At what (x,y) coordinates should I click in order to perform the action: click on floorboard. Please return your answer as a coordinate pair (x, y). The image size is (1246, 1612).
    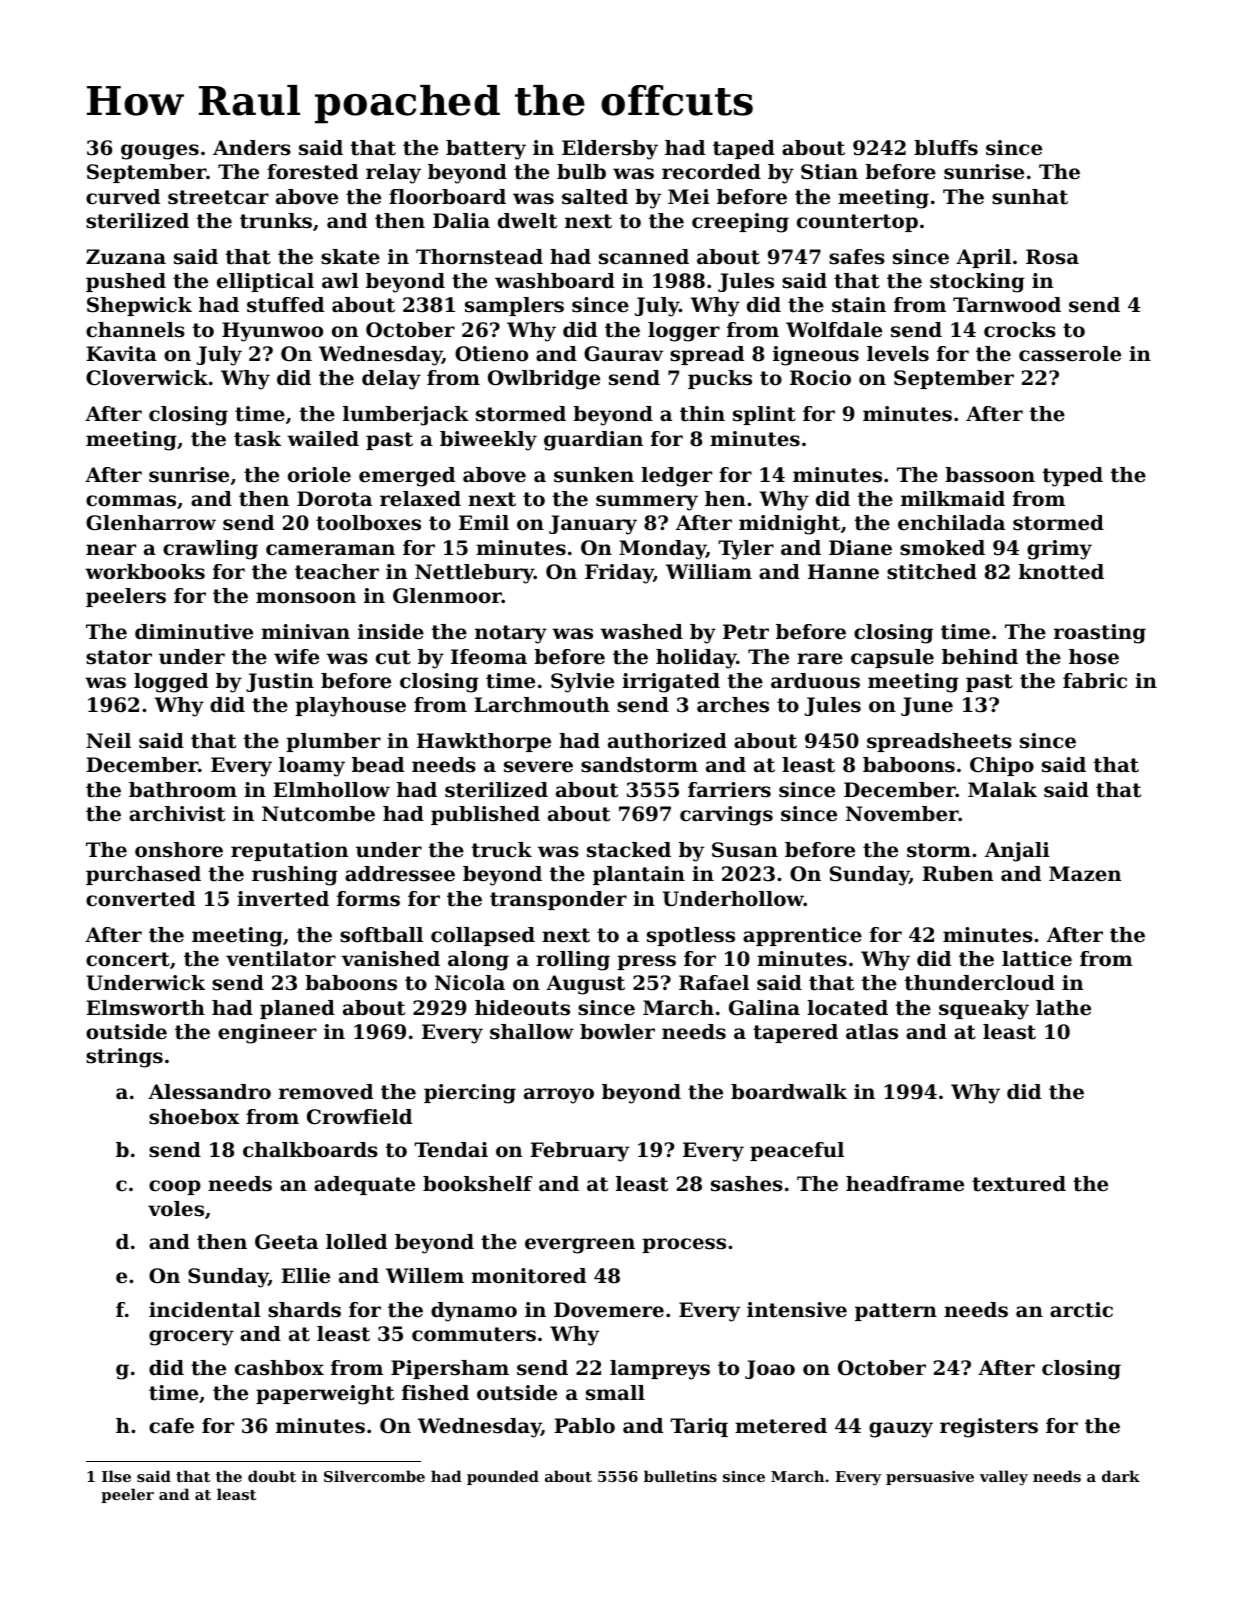
    Looking at the image, I should click on (447, 197).
